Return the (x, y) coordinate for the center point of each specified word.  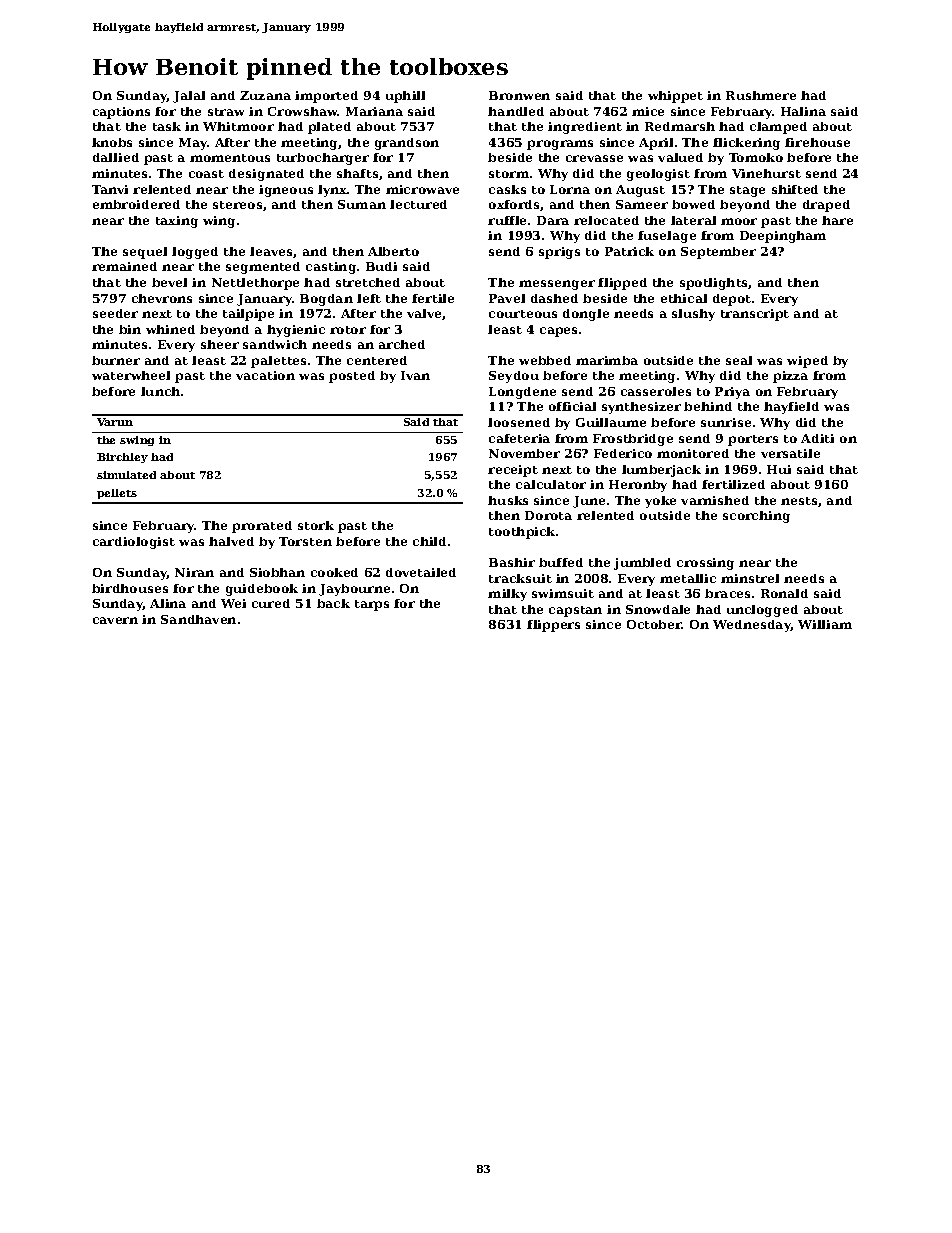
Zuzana (265, 95)
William (825, 624)
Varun (115, 422)
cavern (115, 620)
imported (326, 97)
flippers (553, 626)
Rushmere (761, 95)
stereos (237, 205)
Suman (362, 204)
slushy (693, 315)
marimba (607, 360)
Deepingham (783, 237)
